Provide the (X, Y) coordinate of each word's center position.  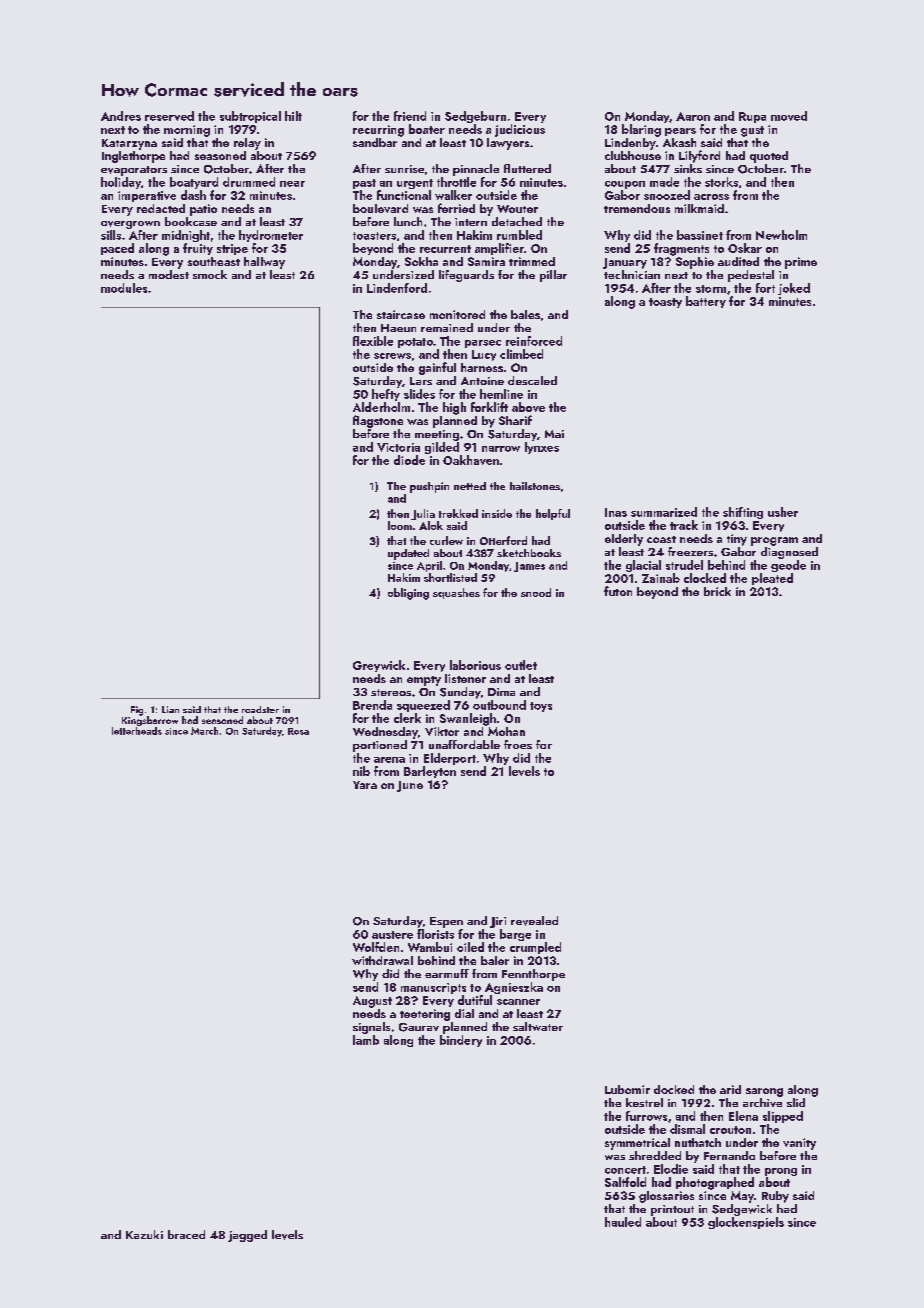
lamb (366, 1040)
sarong (764, 1092)
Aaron (693, 116)
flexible (373, 341)
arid (730, 1089)
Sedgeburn (475, 117)
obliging (408, 594)
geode (788, 566)
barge (515, 935)
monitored (457, 314)
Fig (137, 711)
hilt (293, 116)
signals (371, 1028)
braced (186, 1234)
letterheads (137, 731)
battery (706, 302)
